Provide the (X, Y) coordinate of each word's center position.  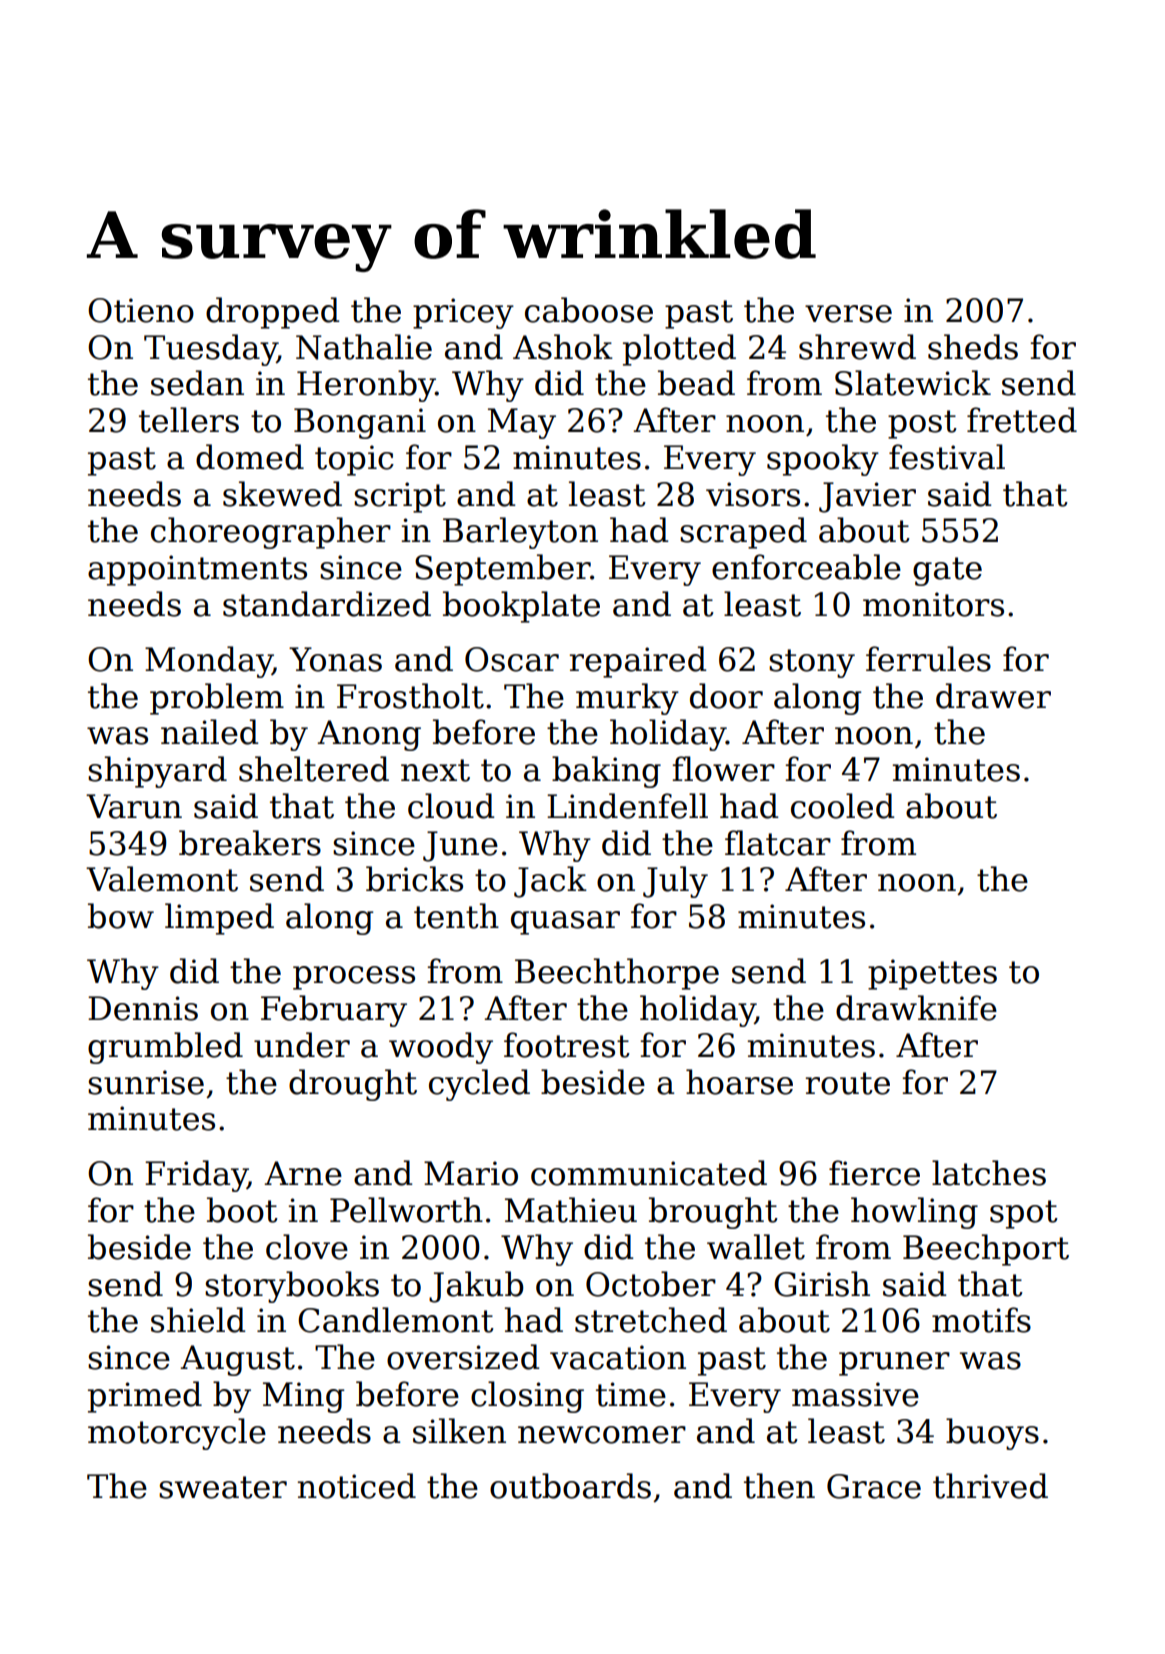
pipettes (932, 974)
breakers (250, 843)
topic (354, 460)
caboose (589, 310)
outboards (570, 1486)
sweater (223, 1487)
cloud (451, 806)
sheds (973, 347)
